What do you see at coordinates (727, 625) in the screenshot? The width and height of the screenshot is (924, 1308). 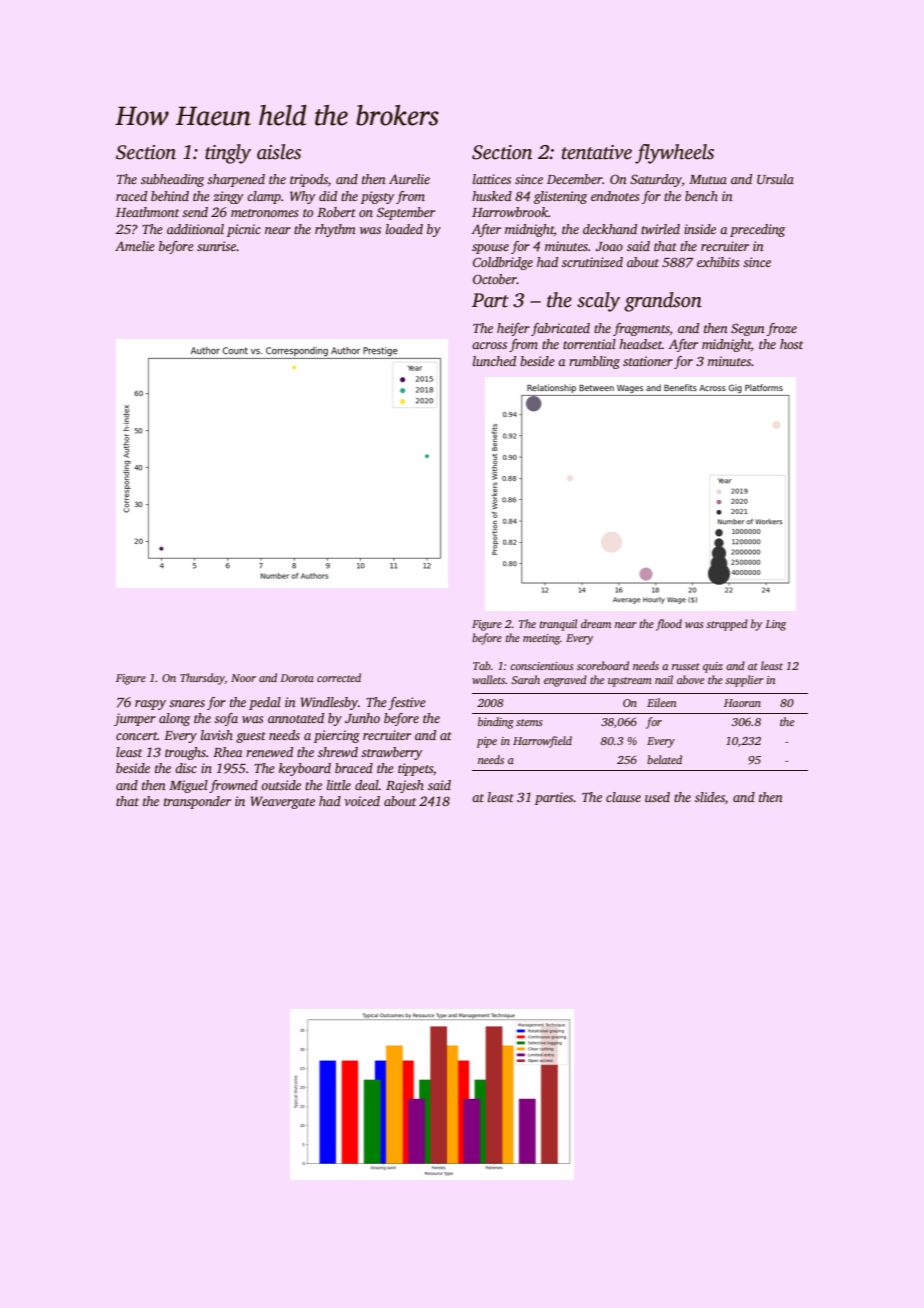 I see `strapped` at bounding box center [727, 625].
